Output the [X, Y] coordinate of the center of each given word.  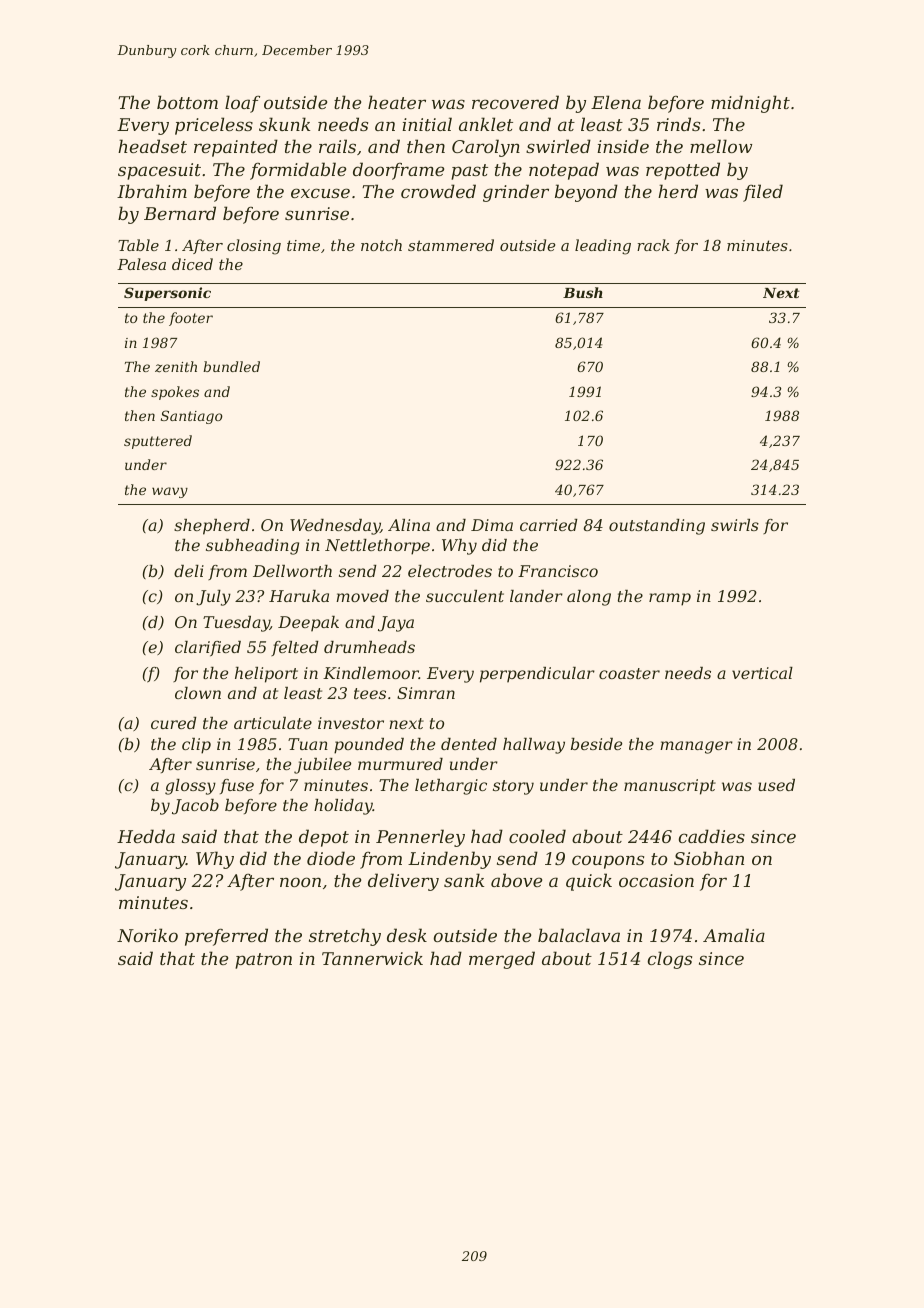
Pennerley [420, 838]
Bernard [180, 213]
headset [152, 146]
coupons [608, 862]
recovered [515, 102]
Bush [583, 292]
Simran [426, 693]
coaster [629, 673]
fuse [237, 786]
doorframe [398, 171]
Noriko [147, 935]
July [213, 598]
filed [763, 193]
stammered [451, 245]
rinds [678, 124]
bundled [231, 366]
